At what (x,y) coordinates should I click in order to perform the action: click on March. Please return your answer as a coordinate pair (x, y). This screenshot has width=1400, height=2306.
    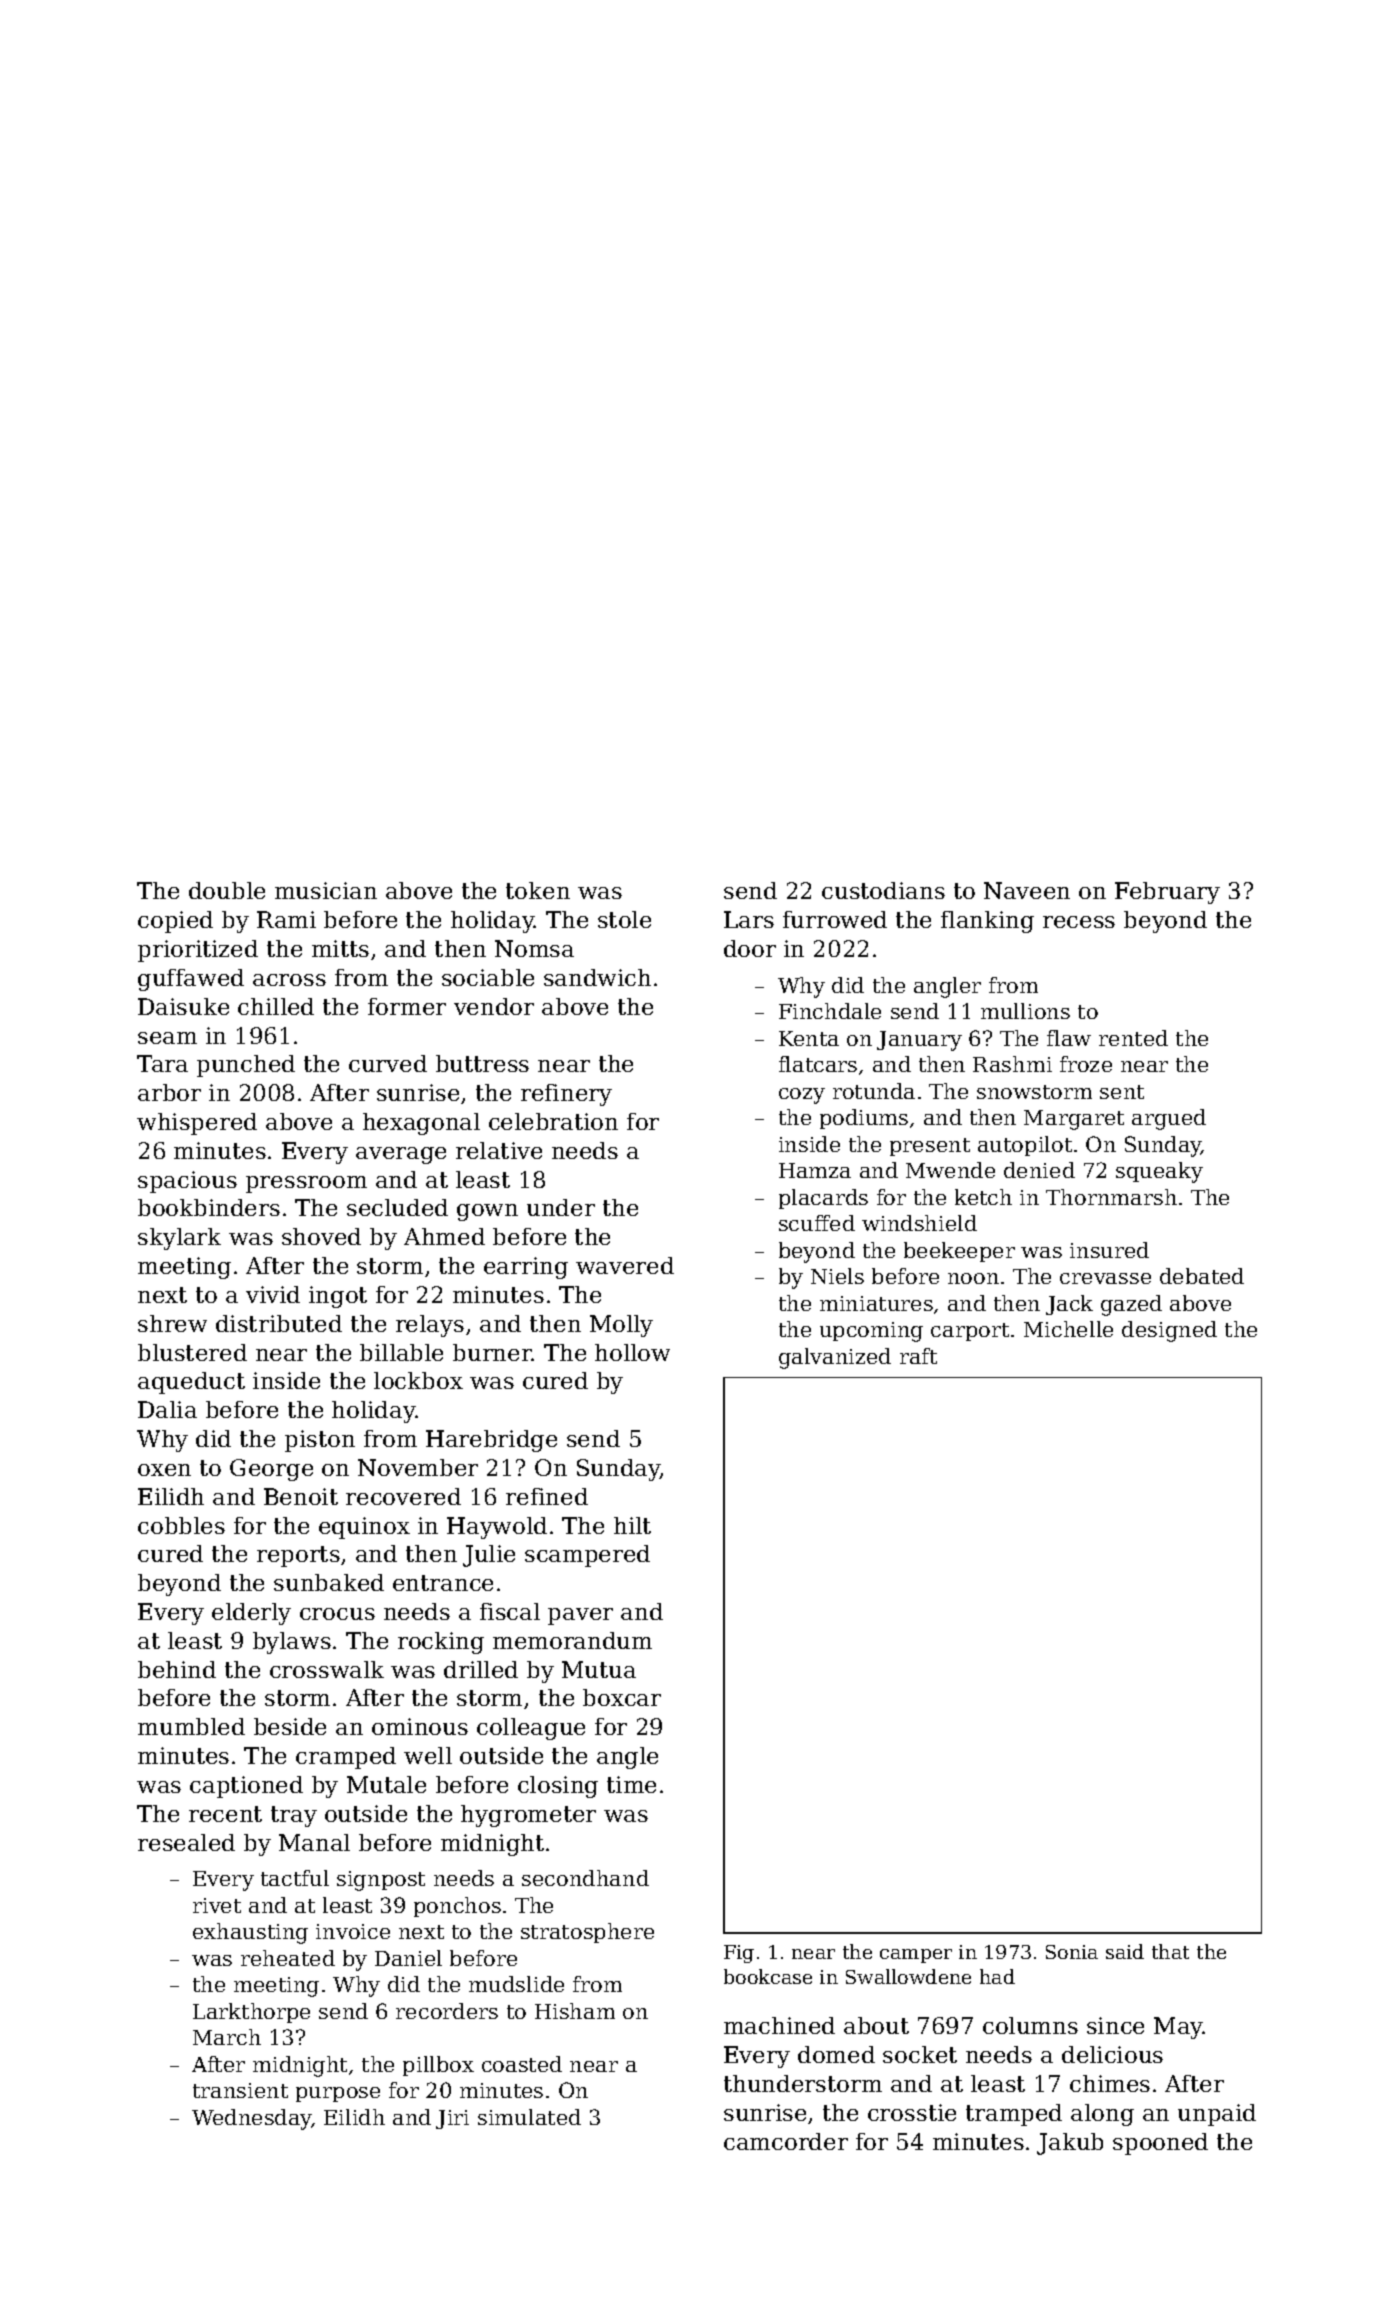
    Looking at the image, I should click on (227, 2037).
